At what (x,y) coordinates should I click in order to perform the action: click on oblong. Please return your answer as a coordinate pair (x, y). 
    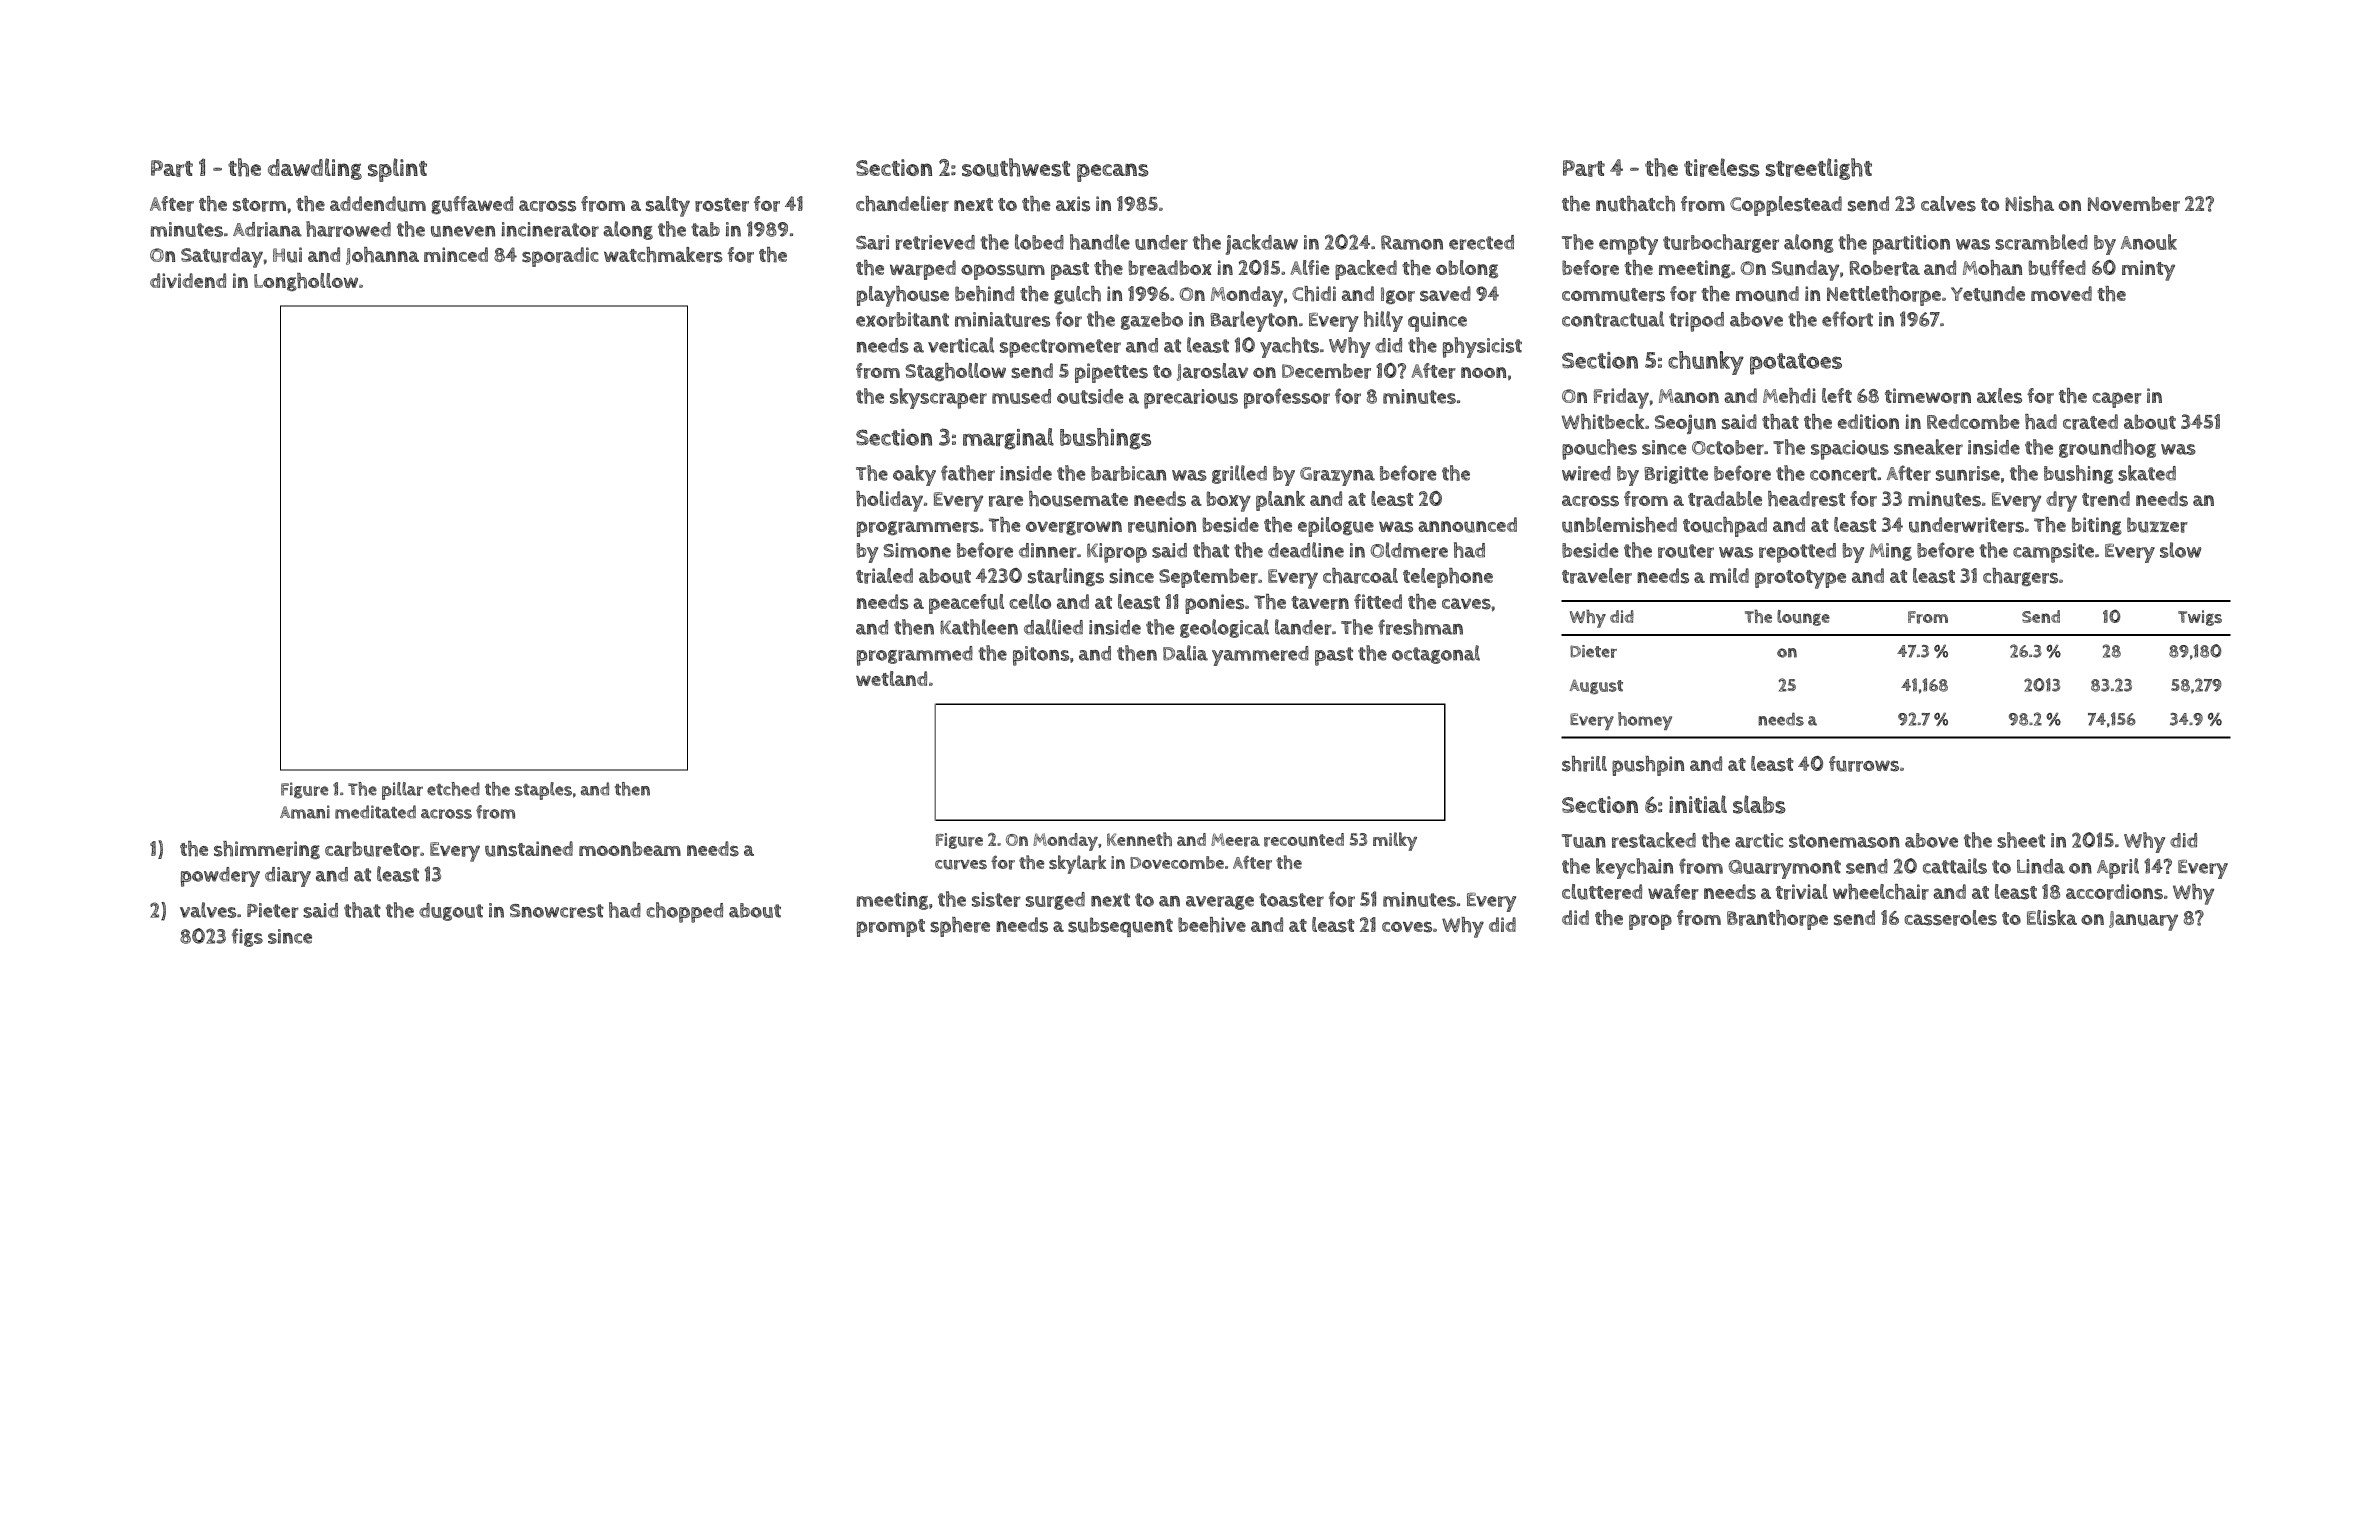
    Looking at the image, I should click on (1467, 269).
